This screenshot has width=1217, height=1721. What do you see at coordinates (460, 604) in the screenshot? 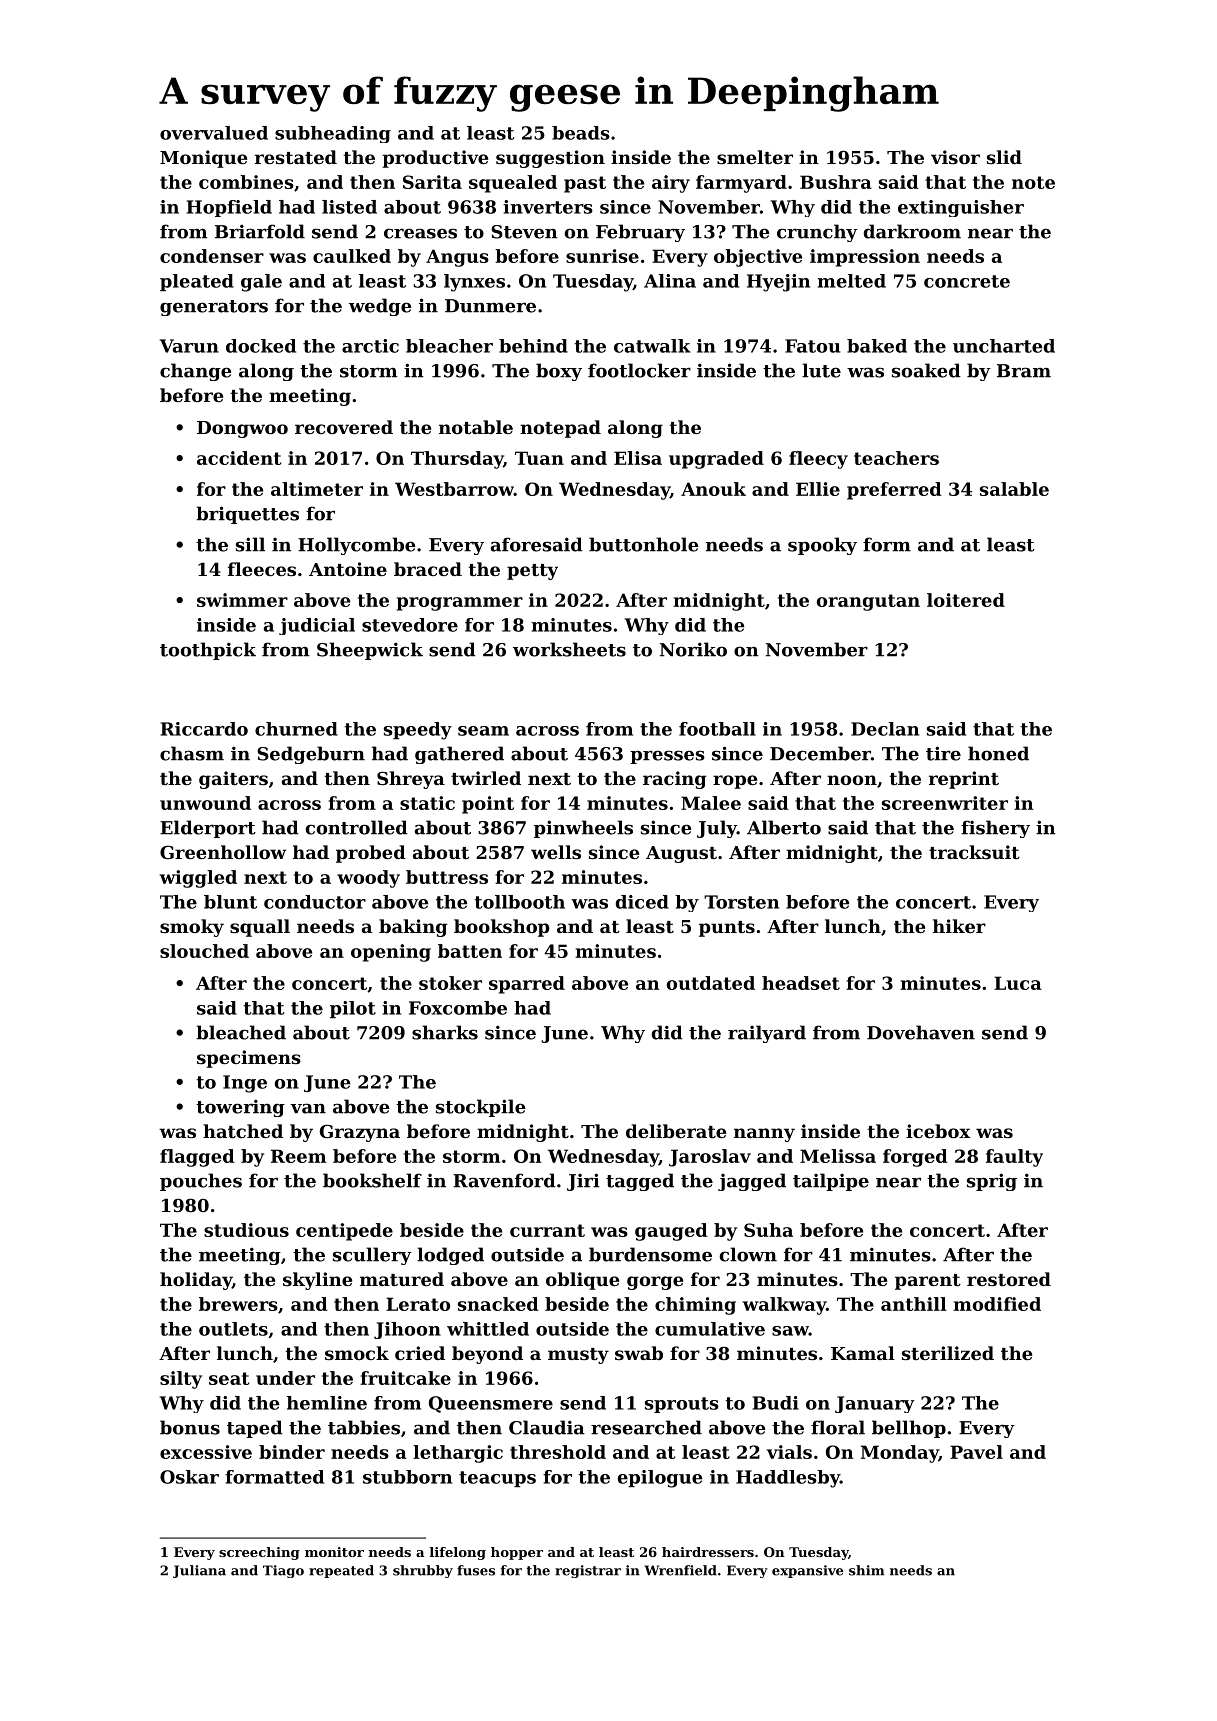
I see `programmer` at bounding box center [460, 604].
